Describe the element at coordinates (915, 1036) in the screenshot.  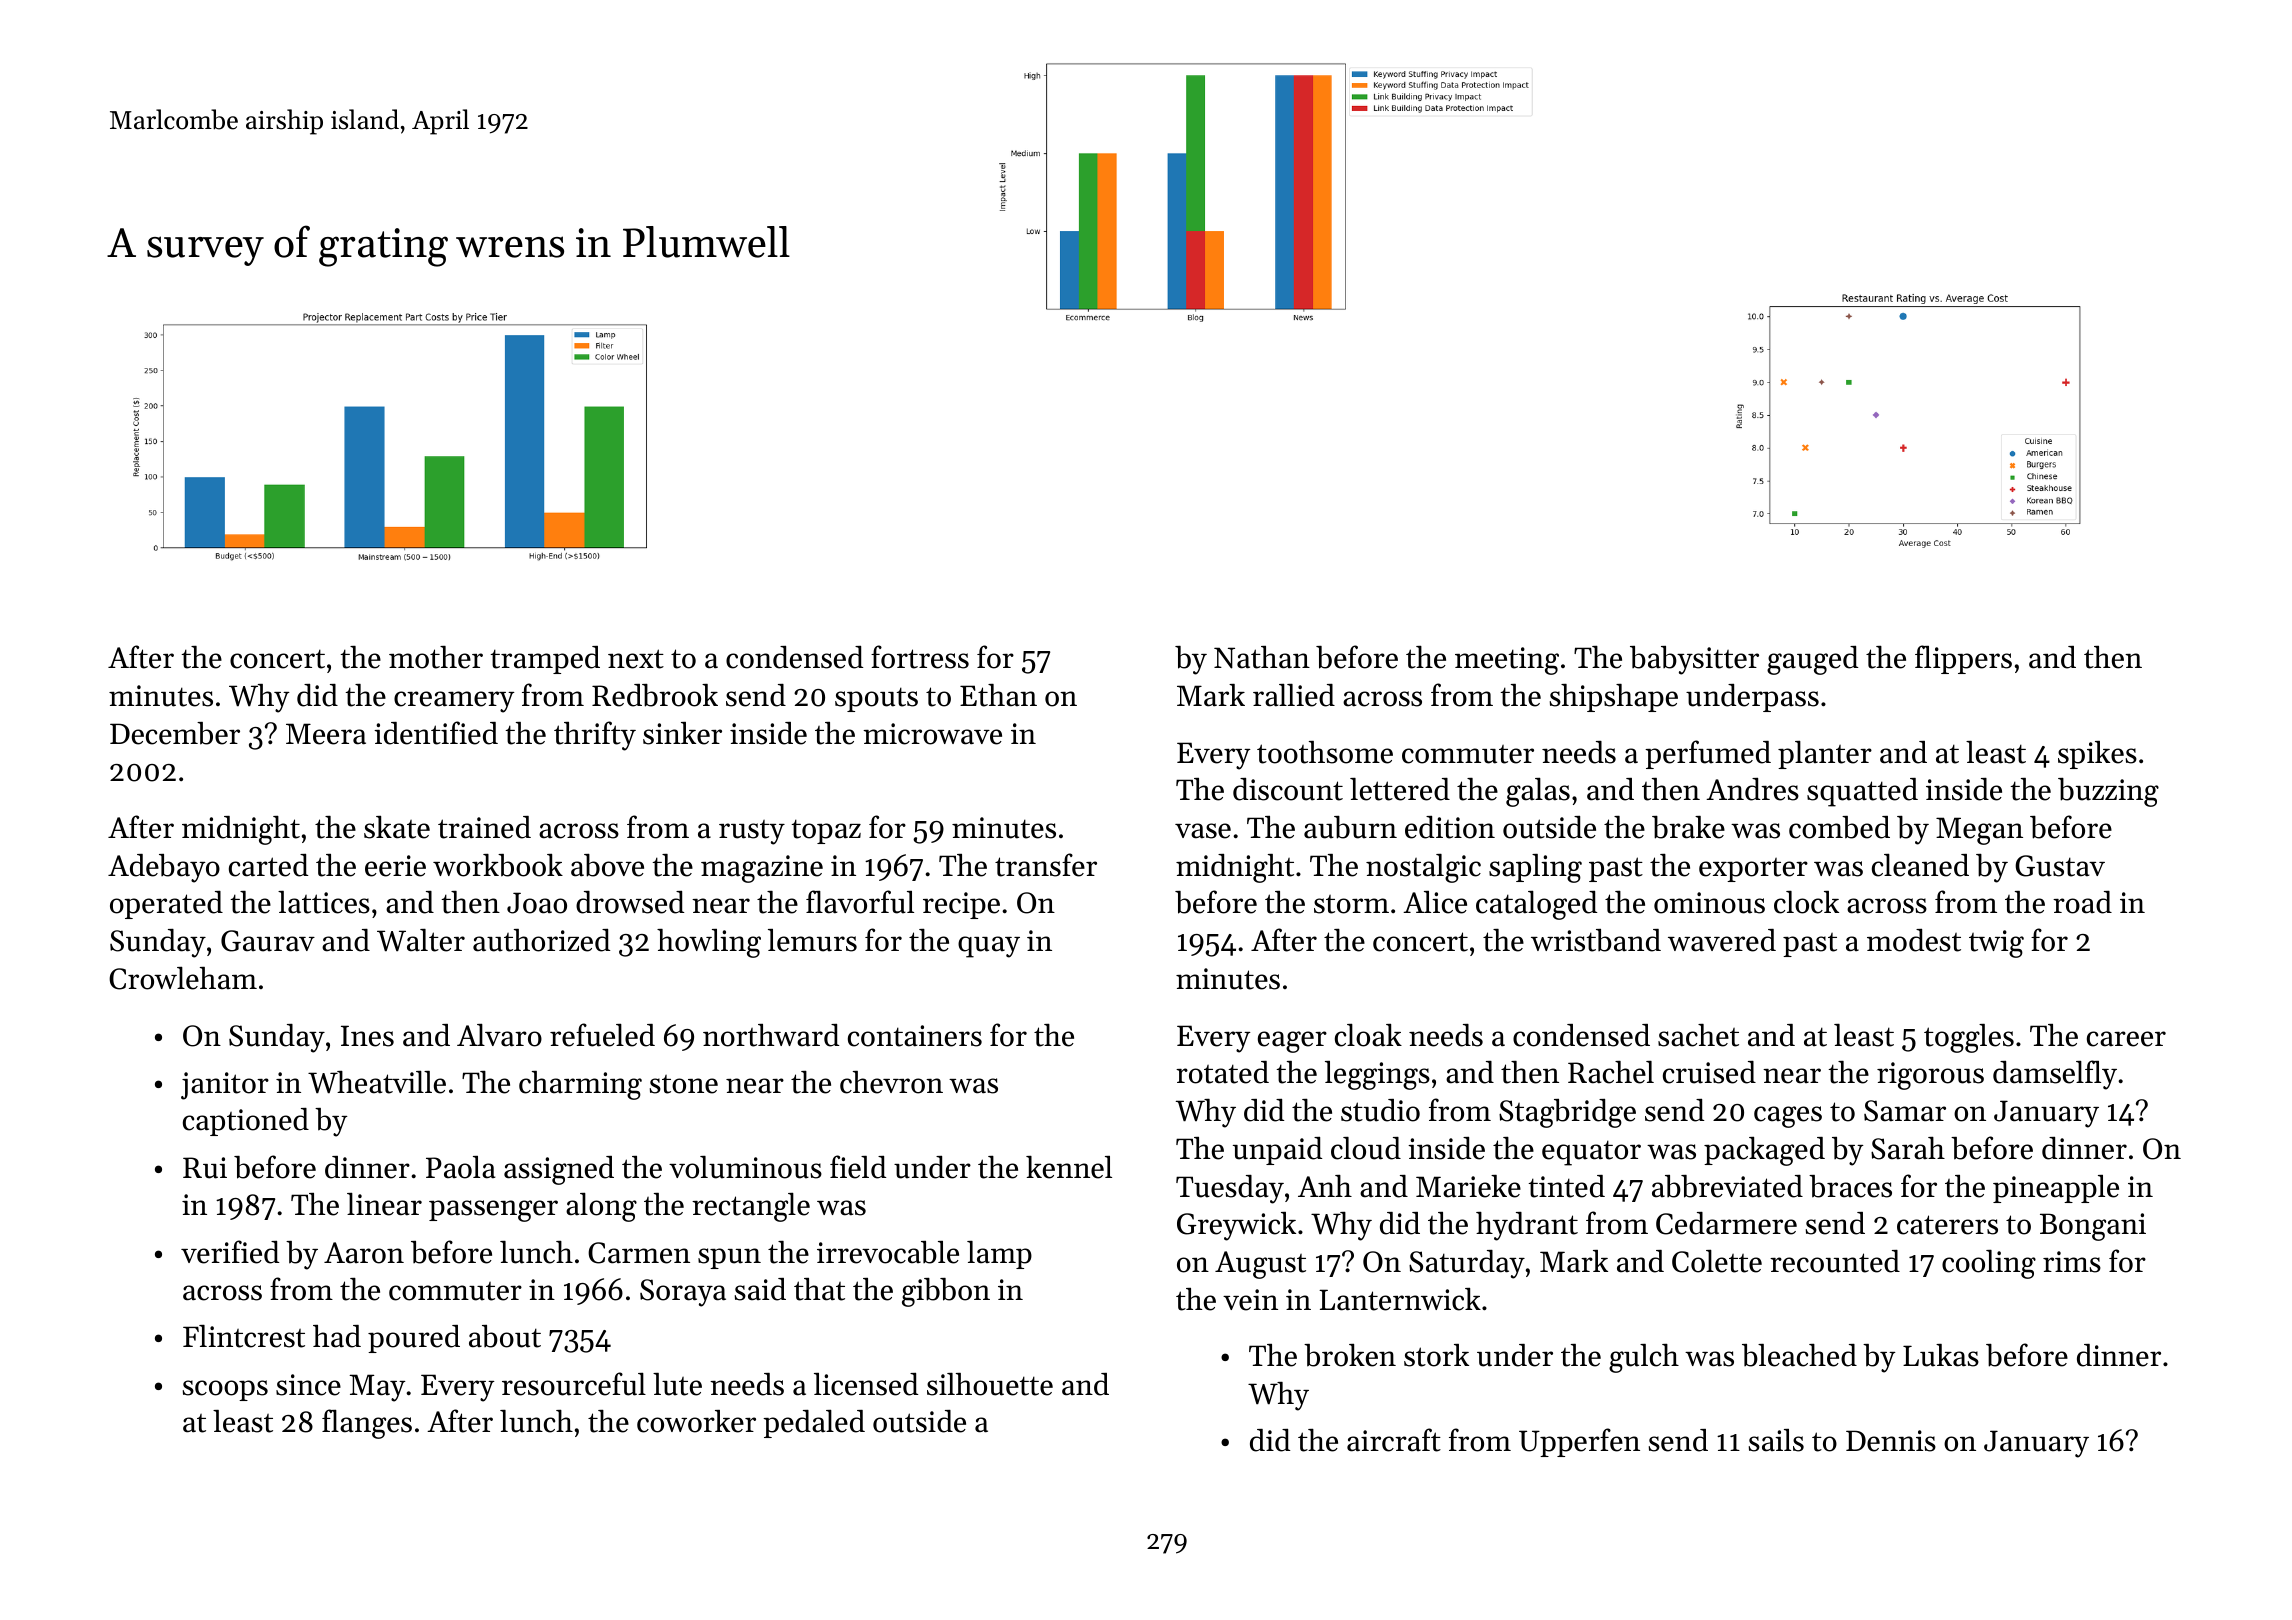
I see `containers` at that location.
